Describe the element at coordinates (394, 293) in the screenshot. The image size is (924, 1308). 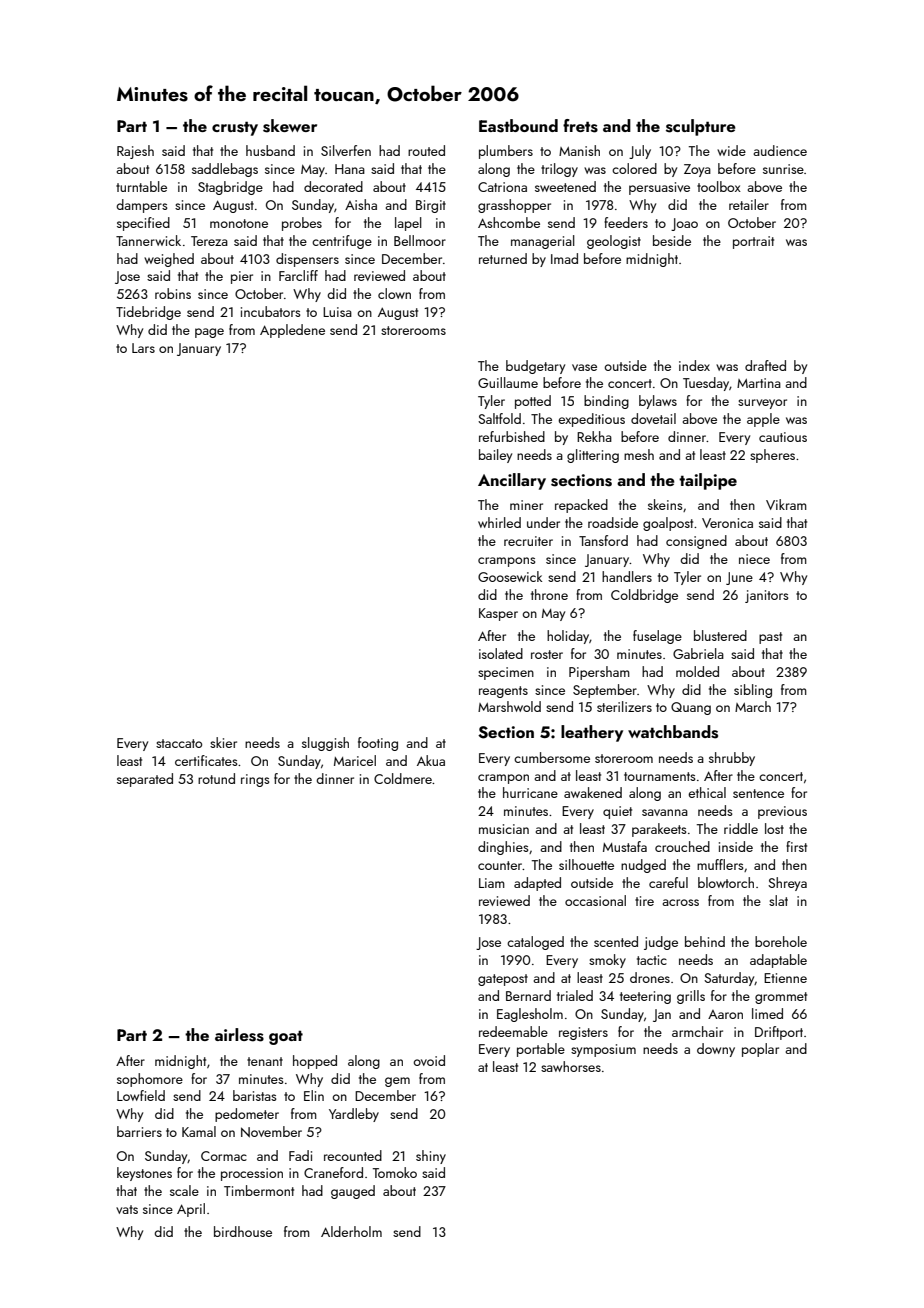
I see `clown` at that location.
